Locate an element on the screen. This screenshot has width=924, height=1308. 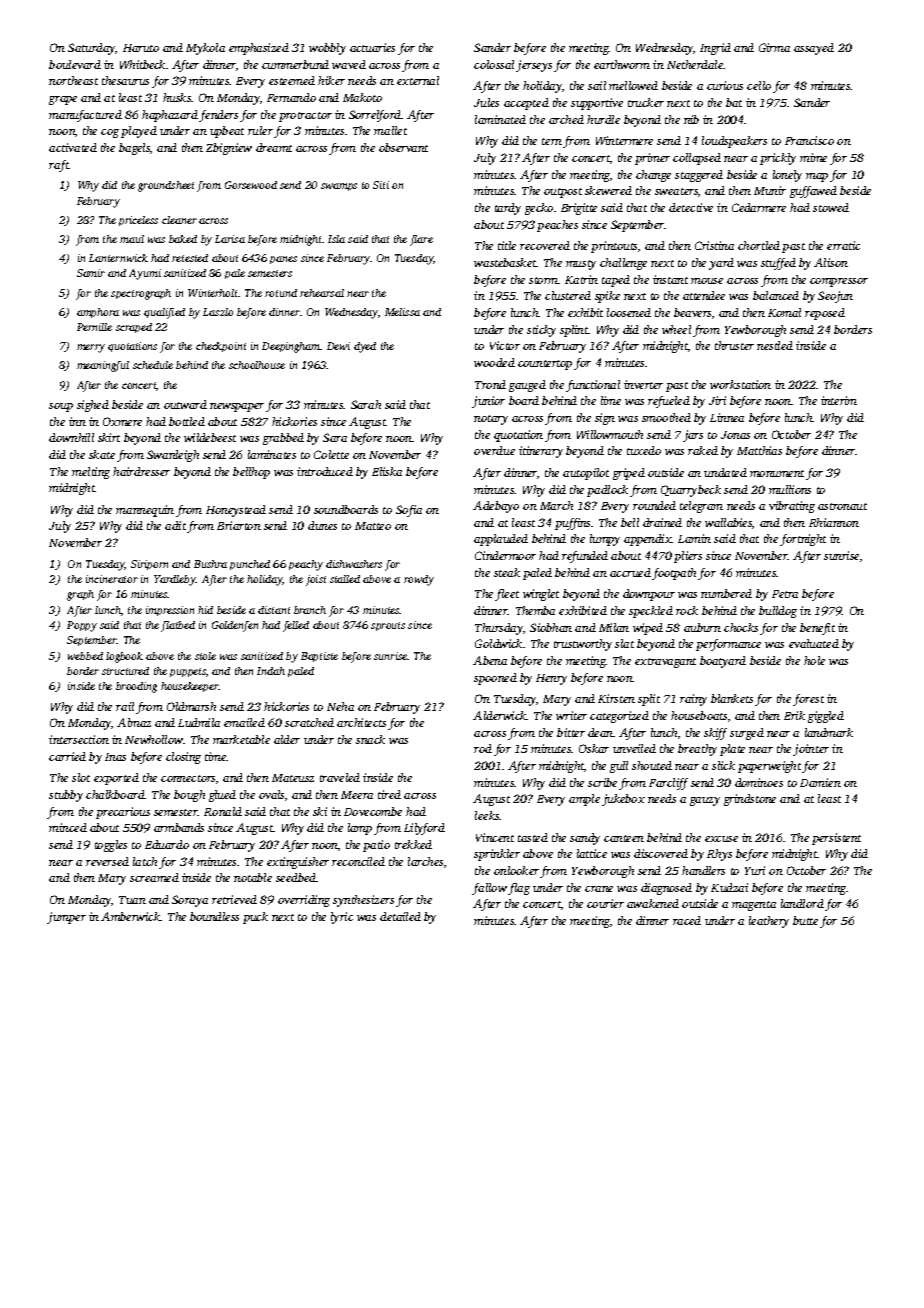
prickly is located at coordinates (778, 159).
